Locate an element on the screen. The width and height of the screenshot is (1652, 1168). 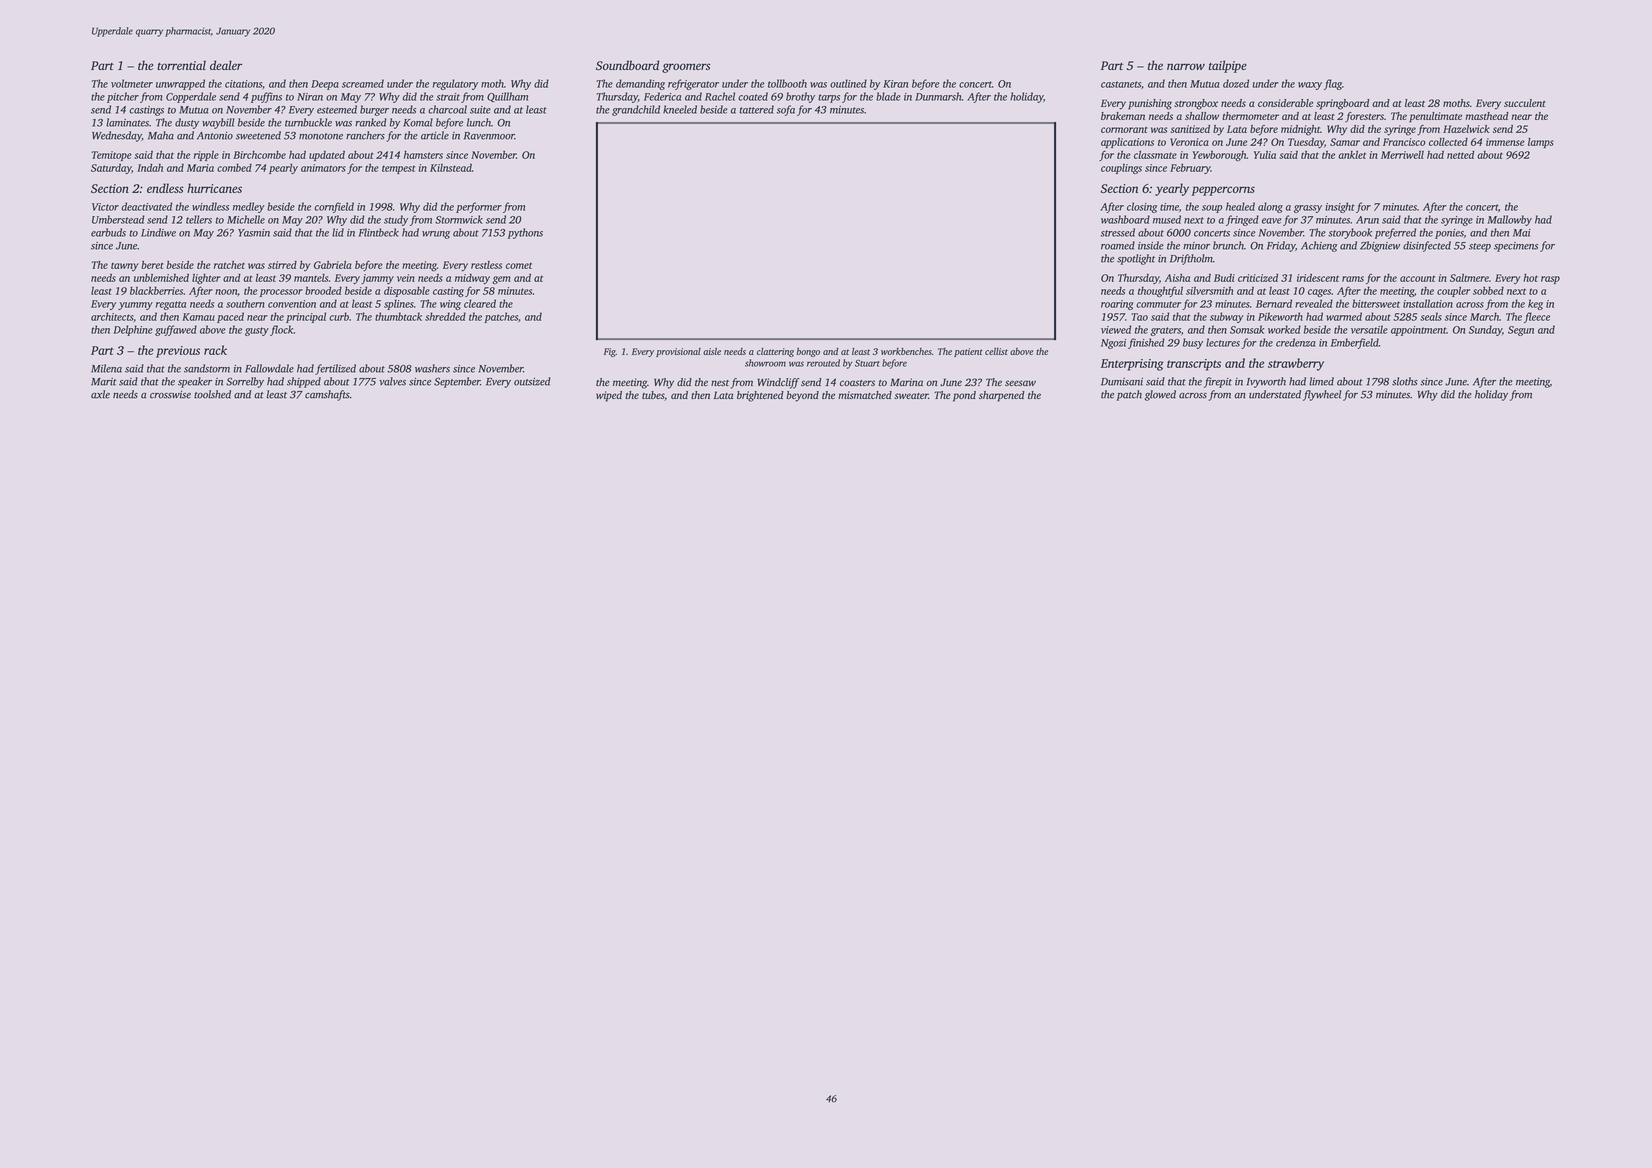
Kilnstead is located at coordinates (451, 168).
